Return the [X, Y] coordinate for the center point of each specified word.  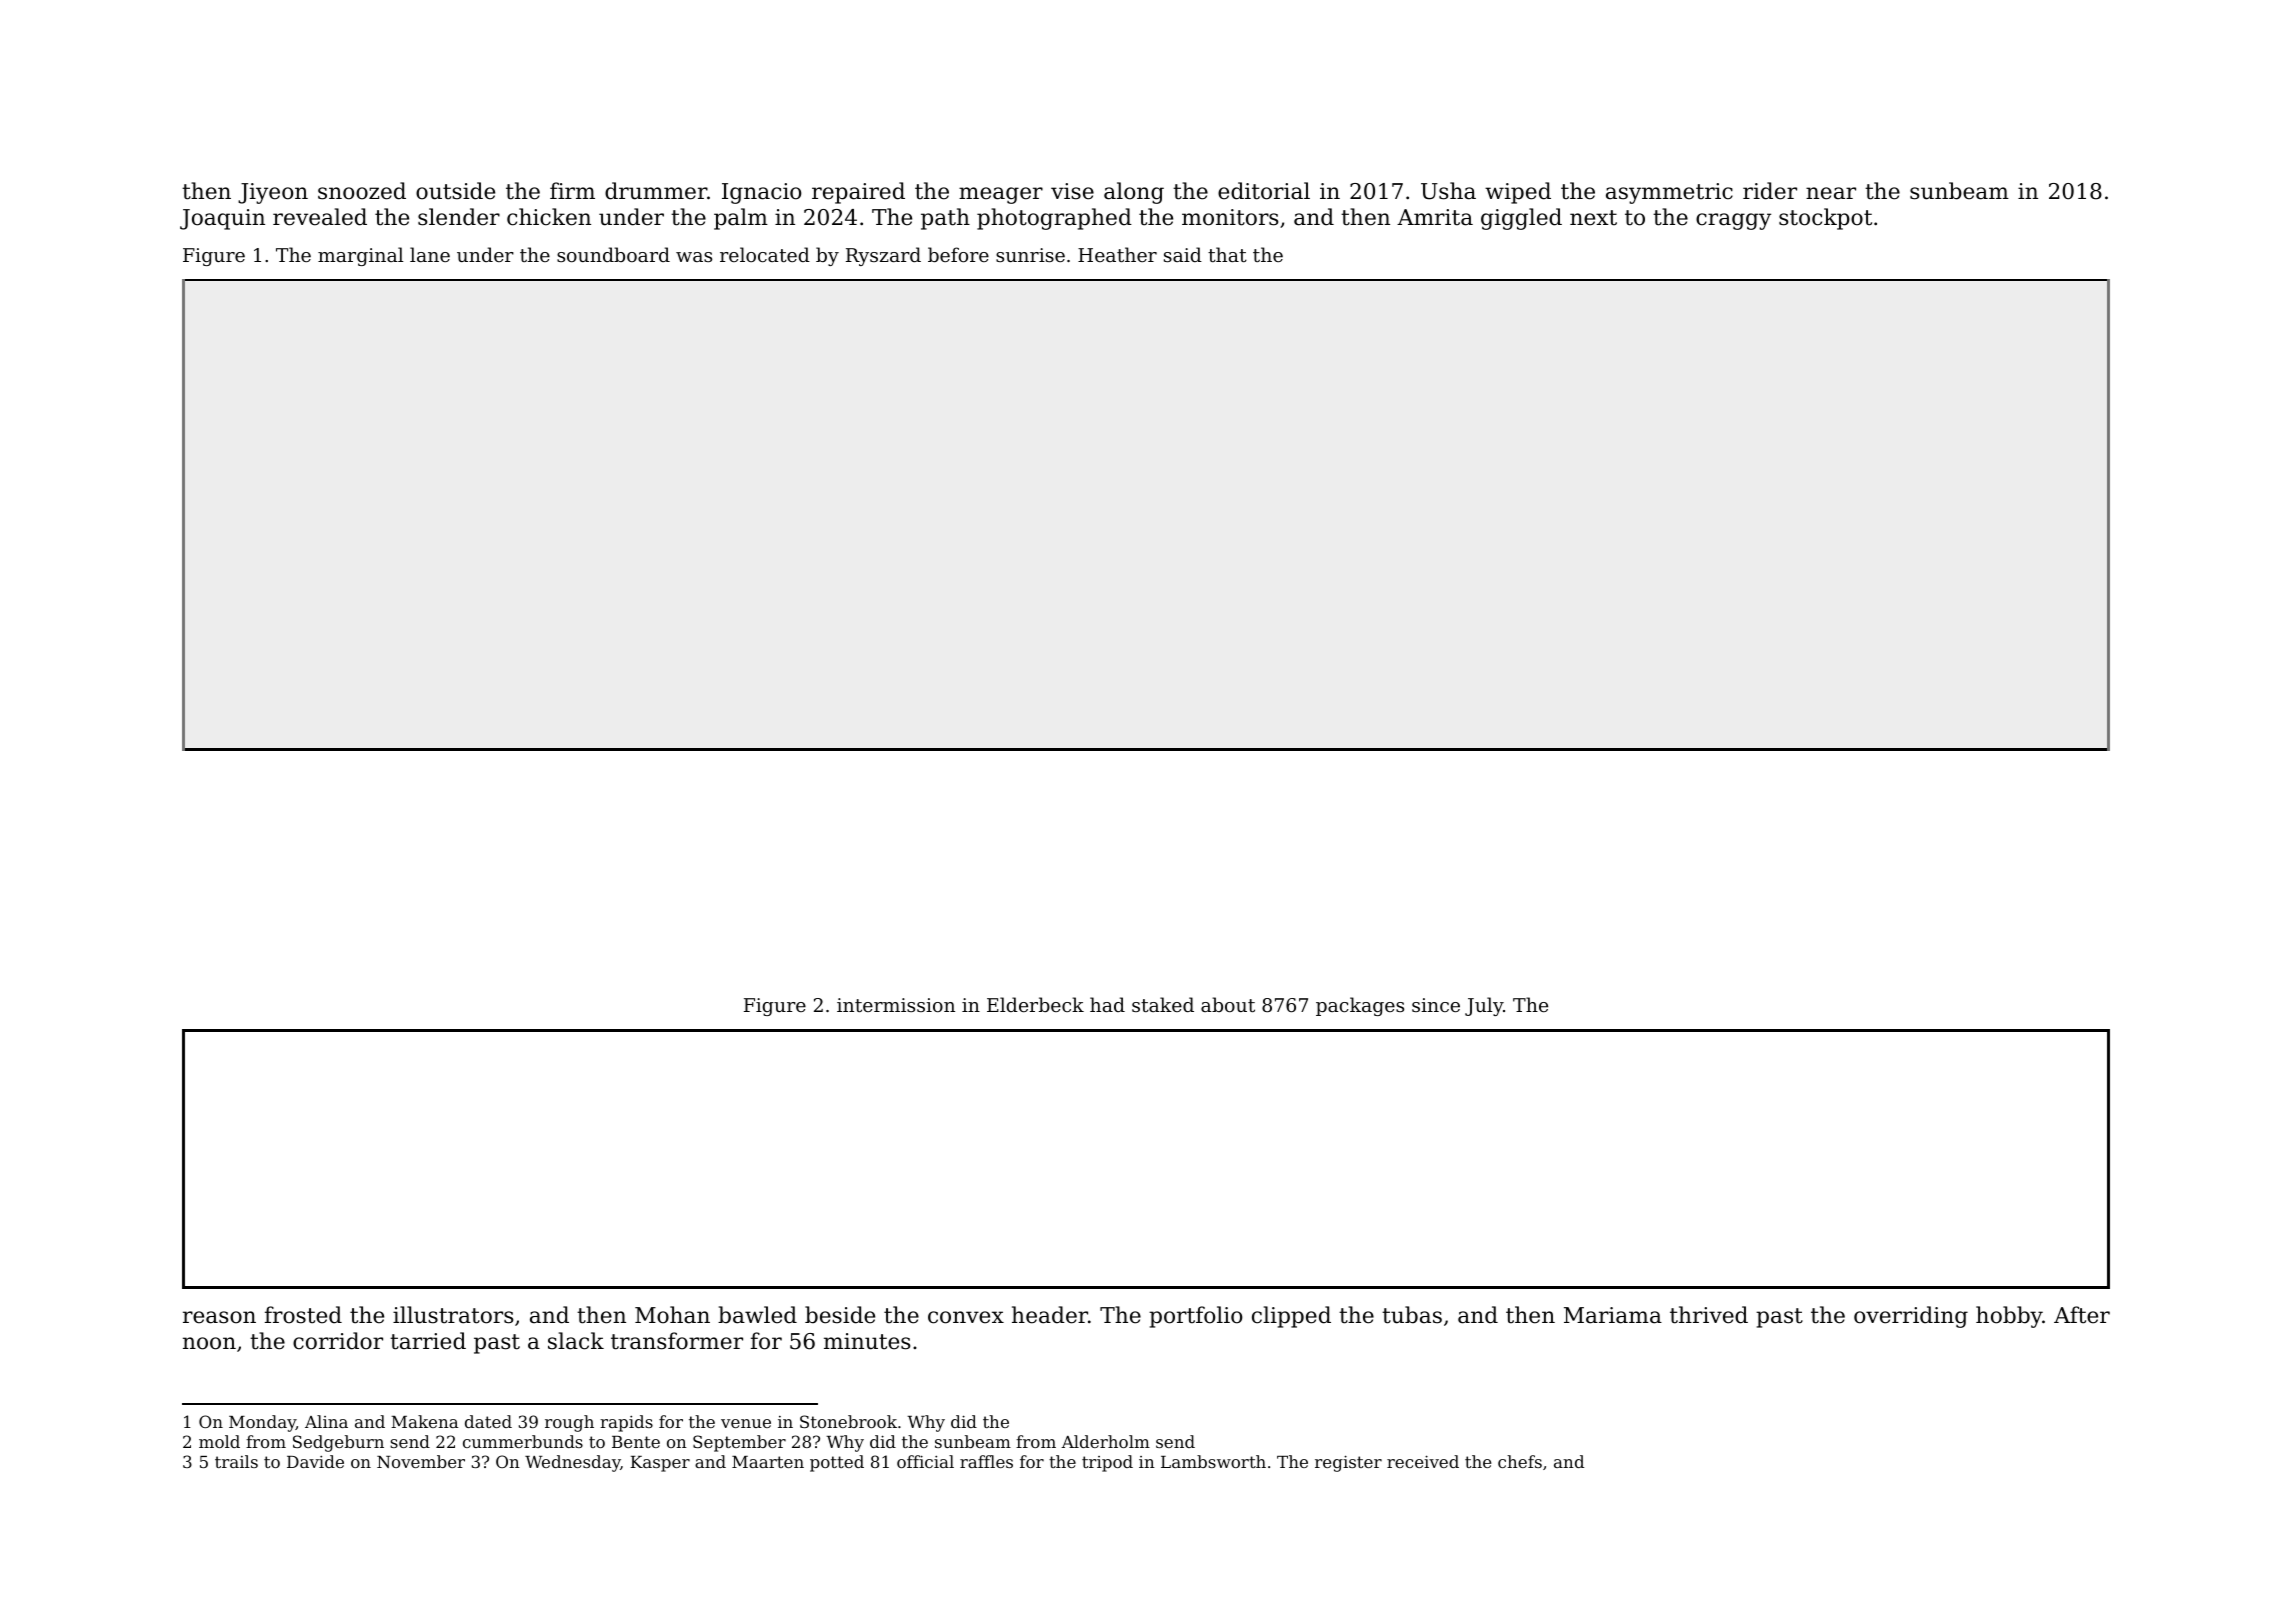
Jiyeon [273, 193]
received [1423, 1461]
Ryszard [883, 256]
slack [576, 1341]
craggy [1733, 221]
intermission [896, 1005]
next [1593, 218]
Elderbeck [1035, 1004]
